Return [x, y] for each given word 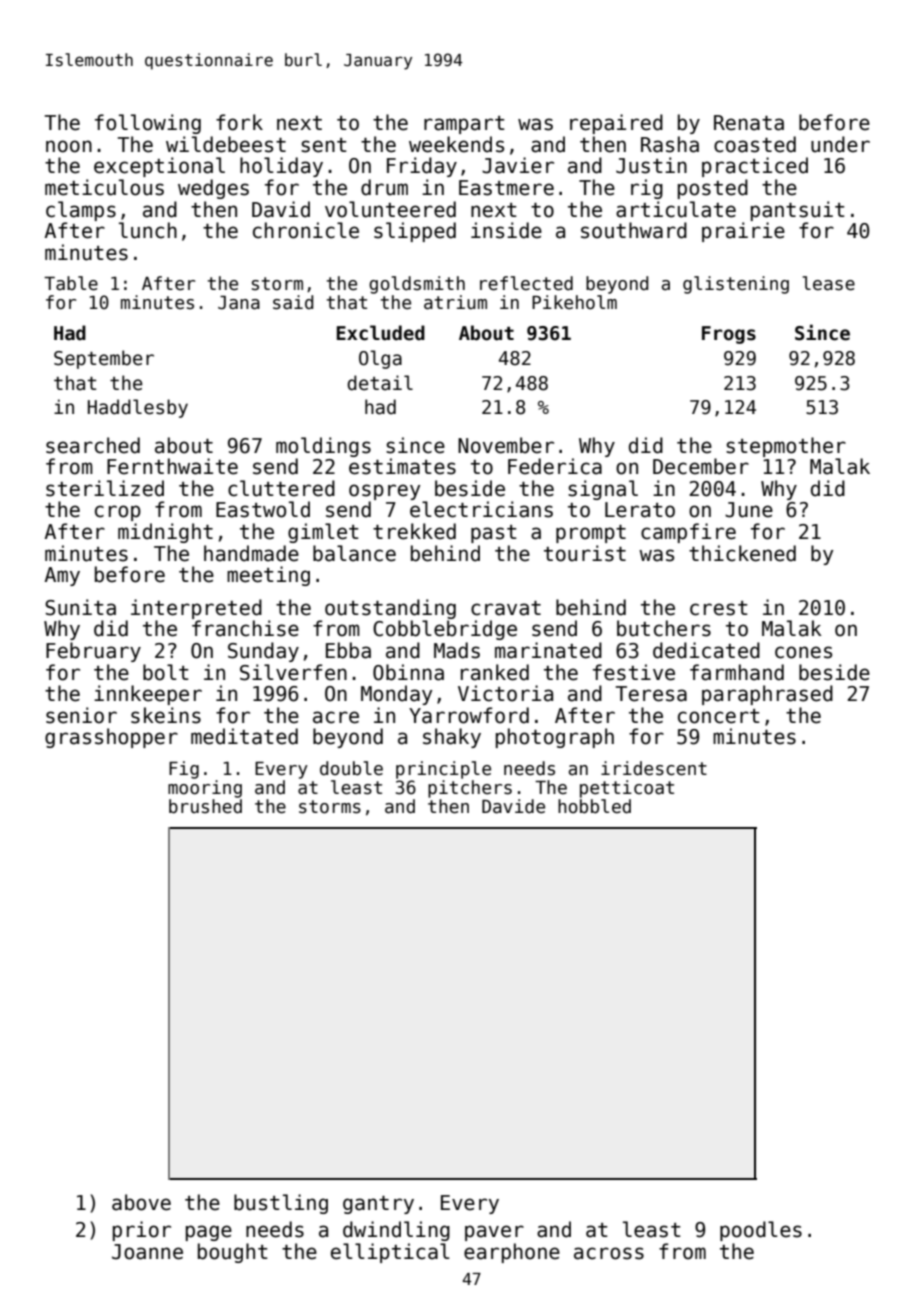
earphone [512, 1253]
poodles [761, 1231]
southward [634, 230]
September [104, 359]
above [141, 1202]
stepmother [786, 447]
